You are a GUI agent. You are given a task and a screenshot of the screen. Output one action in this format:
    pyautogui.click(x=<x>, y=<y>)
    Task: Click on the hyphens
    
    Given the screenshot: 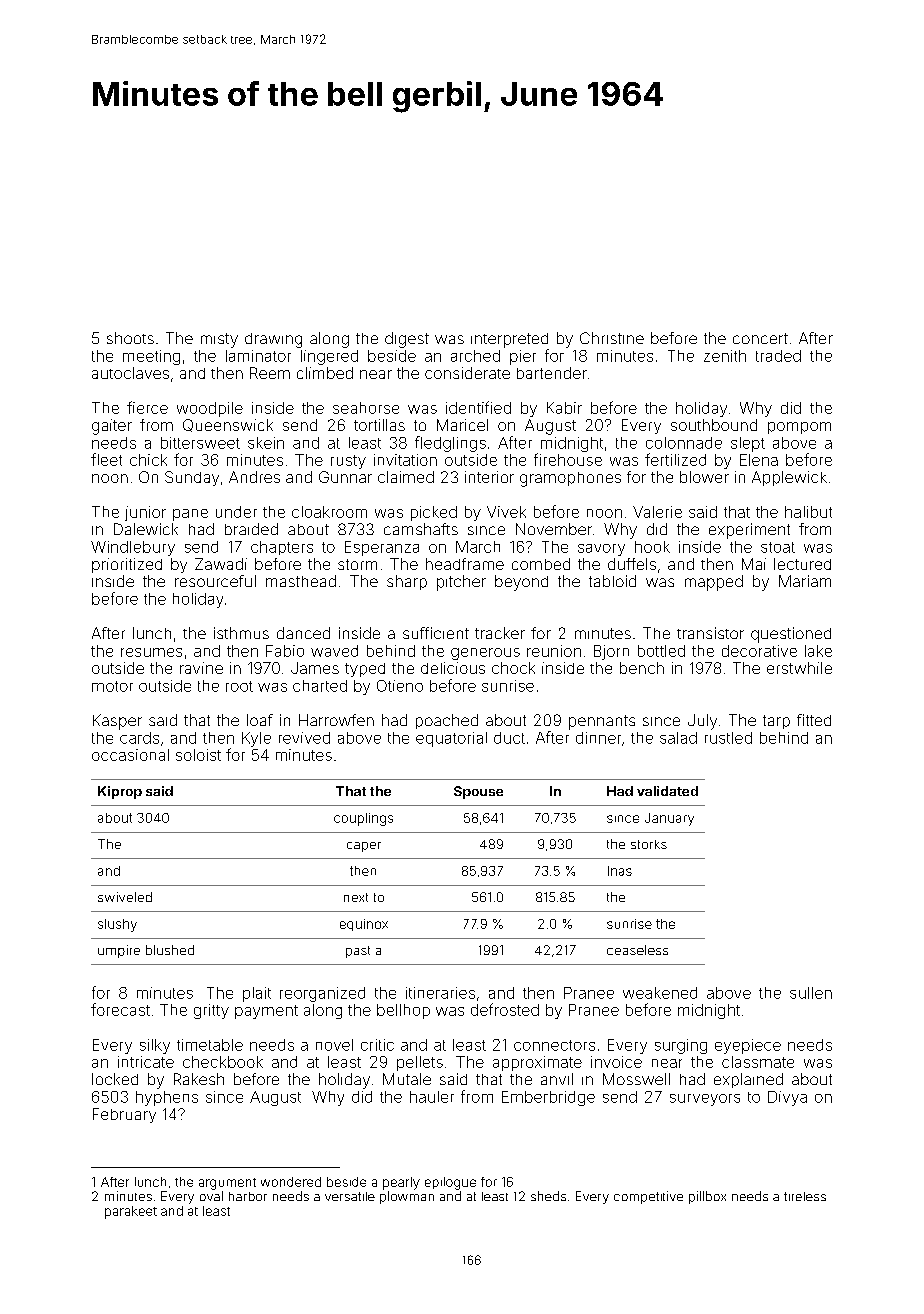 What is the action you would take?
    pyautogui.click(x=167, y=1098)
